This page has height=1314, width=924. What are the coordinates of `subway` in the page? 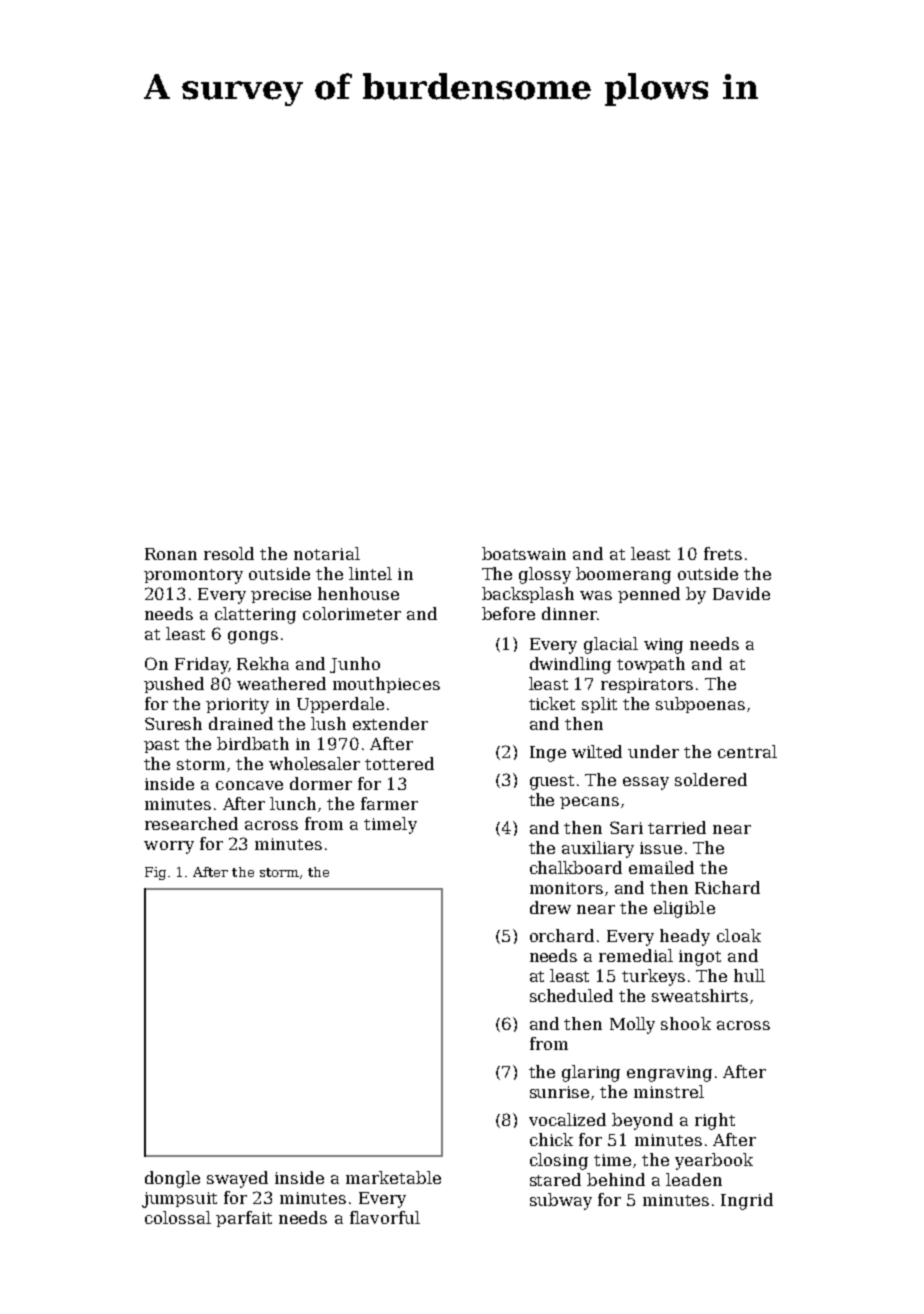 It's located at (561, 1201).
